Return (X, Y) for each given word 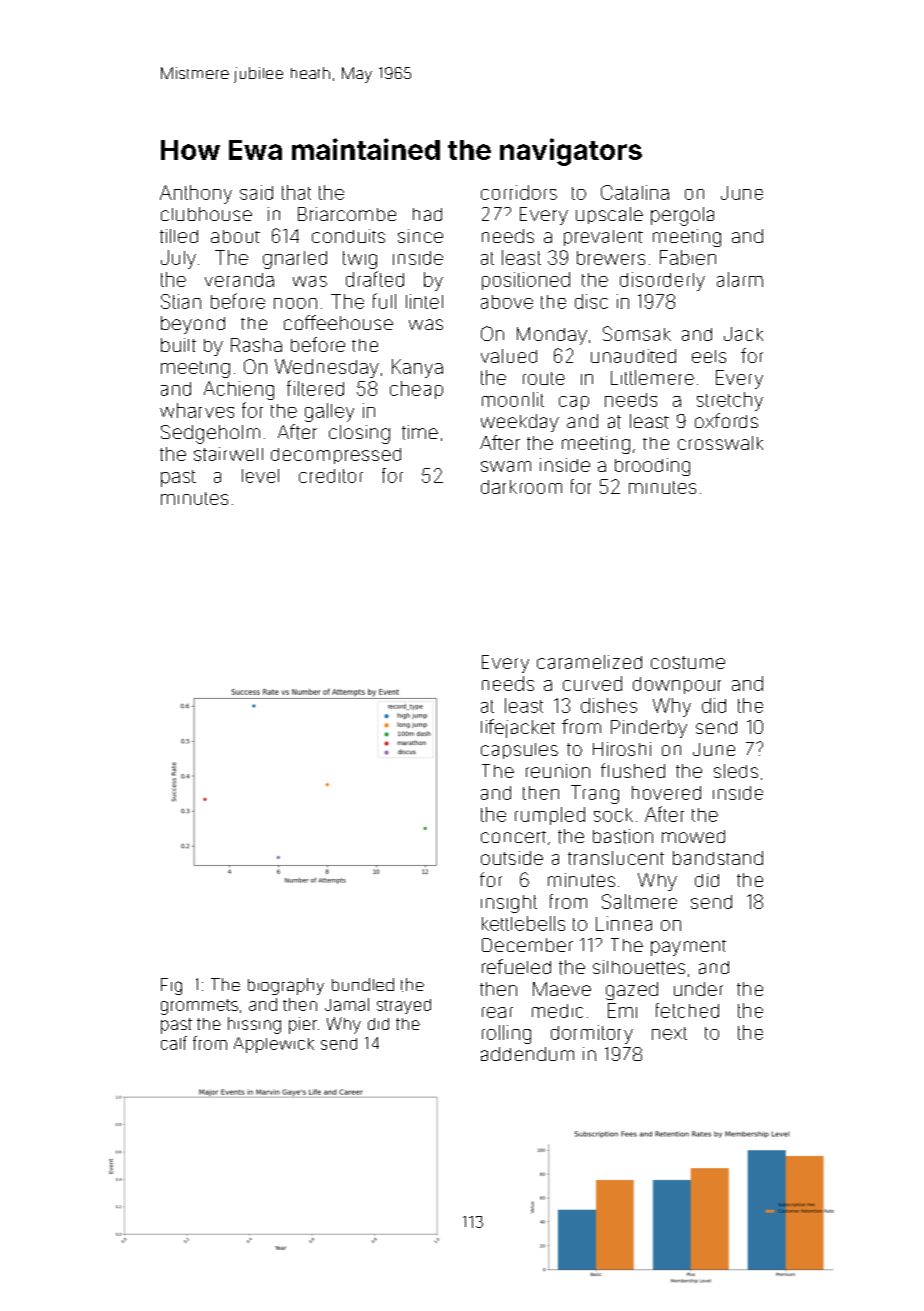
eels (709, 356)
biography (286, 986)
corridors (519, 192)
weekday (520, 423)
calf (174, 1043)
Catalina (635, 192)
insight (509, 904)
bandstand (718, 858)
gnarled (295, 260)
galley (329, 412)
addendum (527, 1054)
